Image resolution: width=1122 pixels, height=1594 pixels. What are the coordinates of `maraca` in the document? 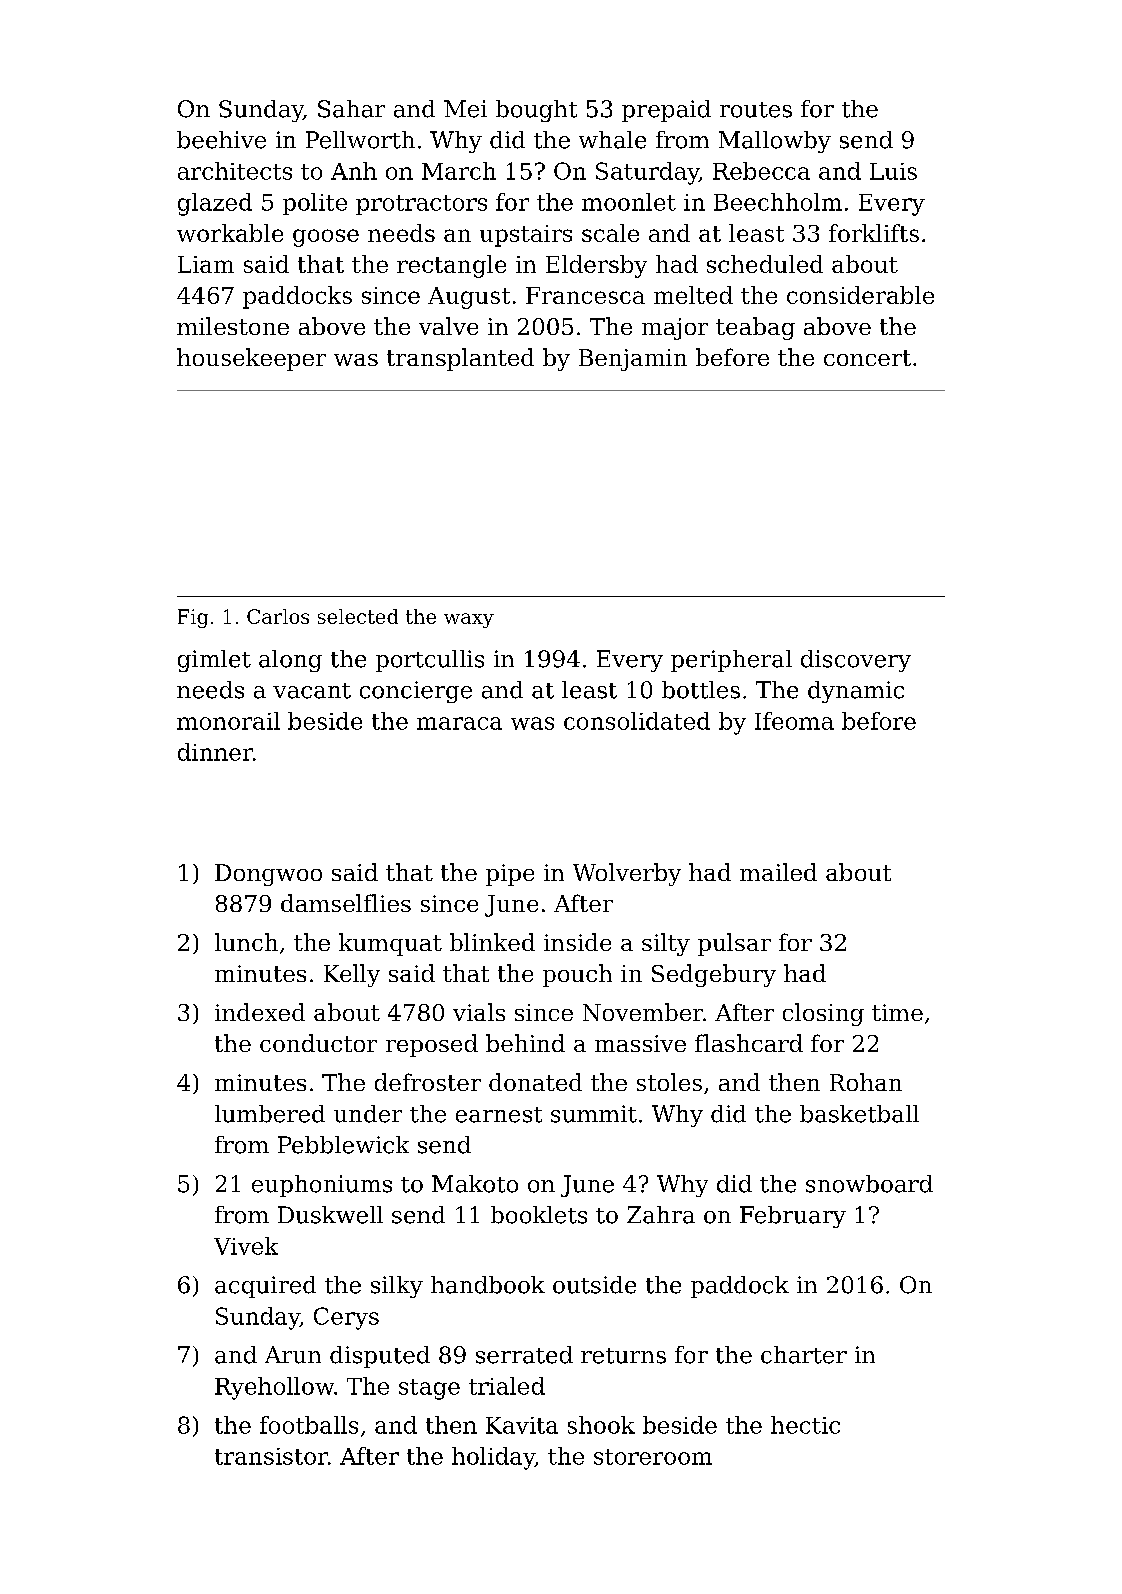 It's located at (459, 723).
